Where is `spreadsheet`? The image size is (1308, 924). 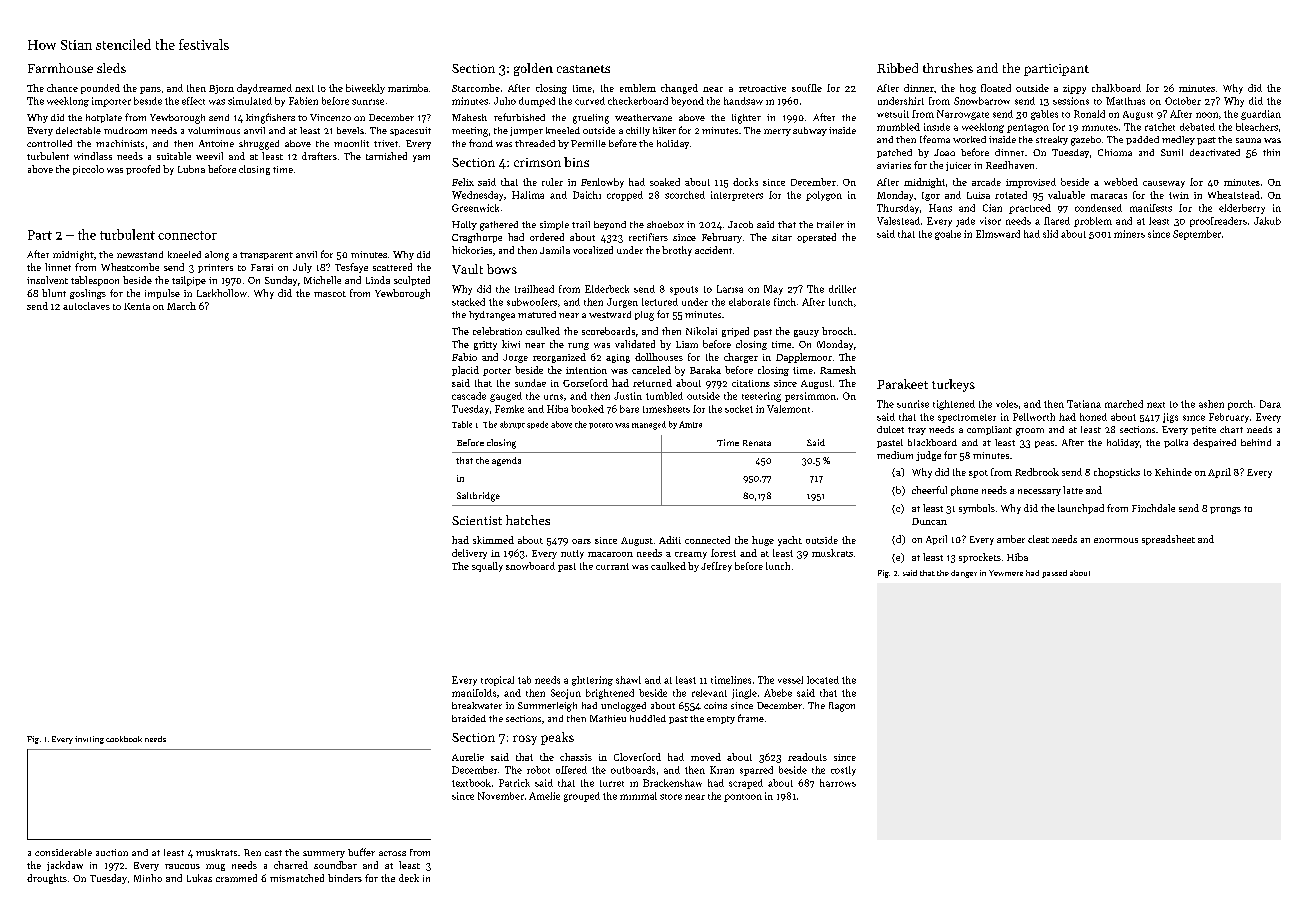
spreadsheet is located at coordinates (1168, 540).
